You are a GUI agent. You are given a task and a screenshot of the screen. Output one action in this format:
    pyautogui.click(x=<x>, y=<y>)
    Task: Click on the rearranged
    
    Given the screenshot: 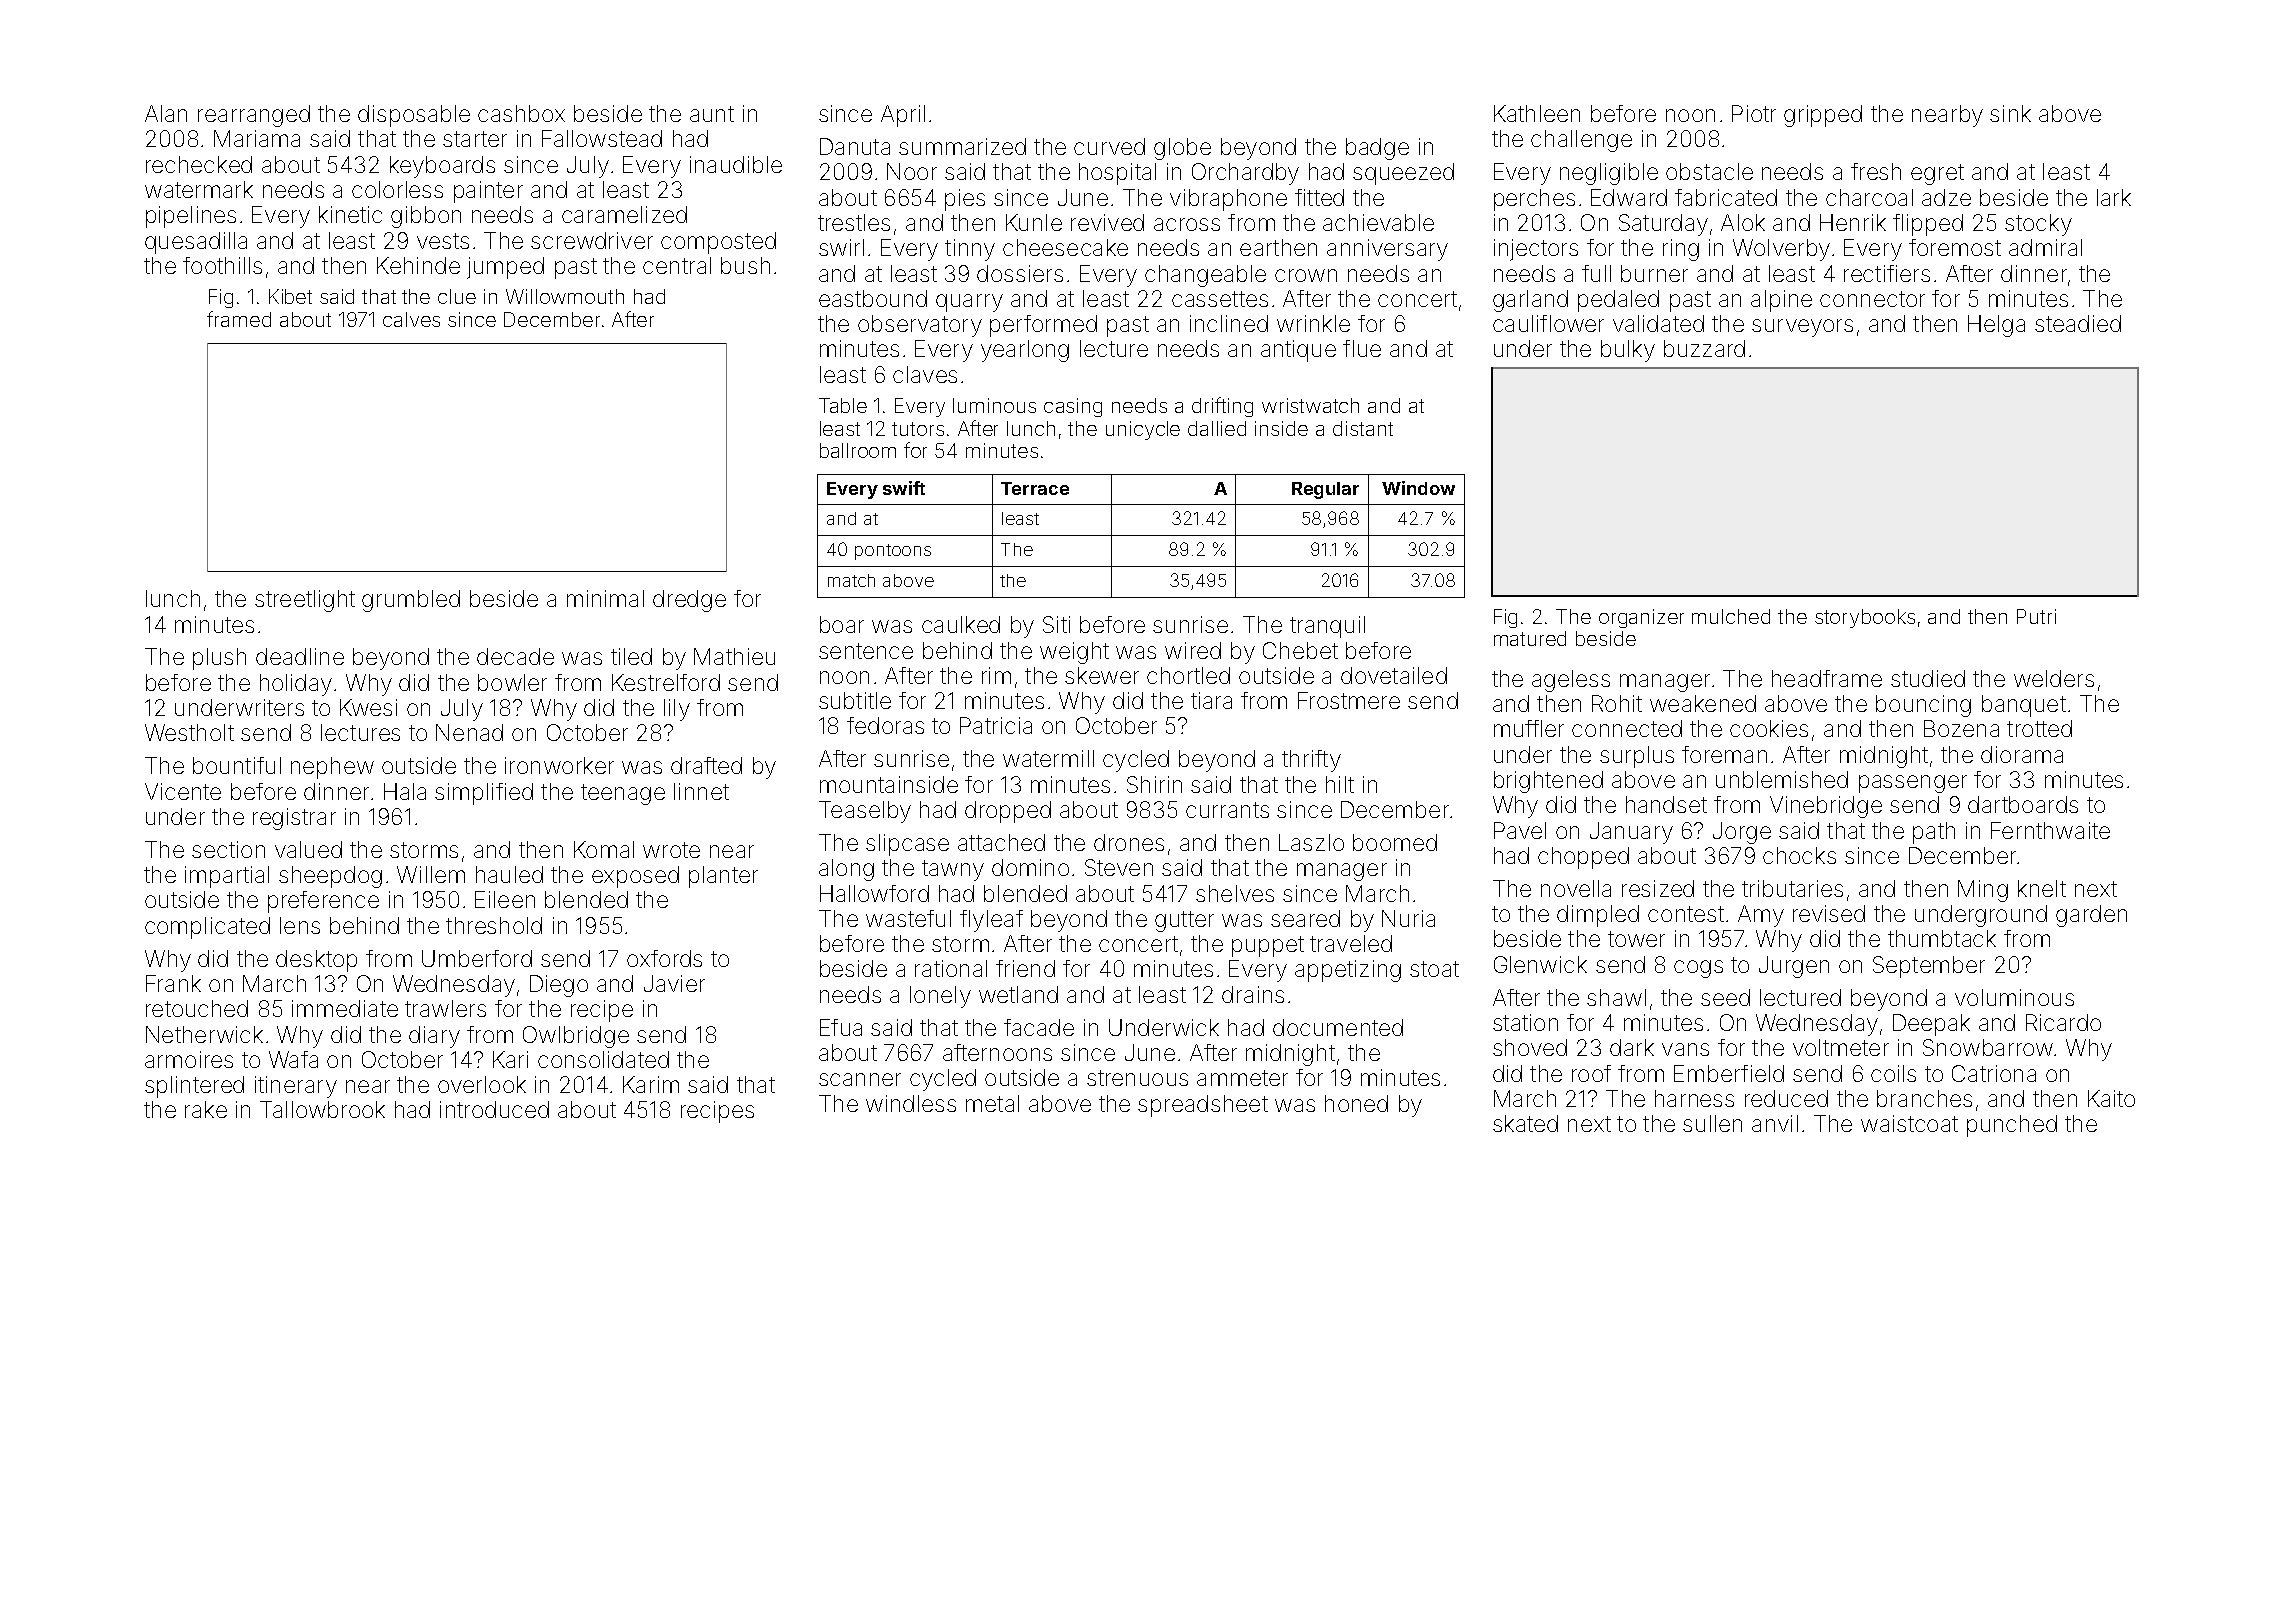 What is the action you would take?
    pyautogui.click(x=254, y=116)
